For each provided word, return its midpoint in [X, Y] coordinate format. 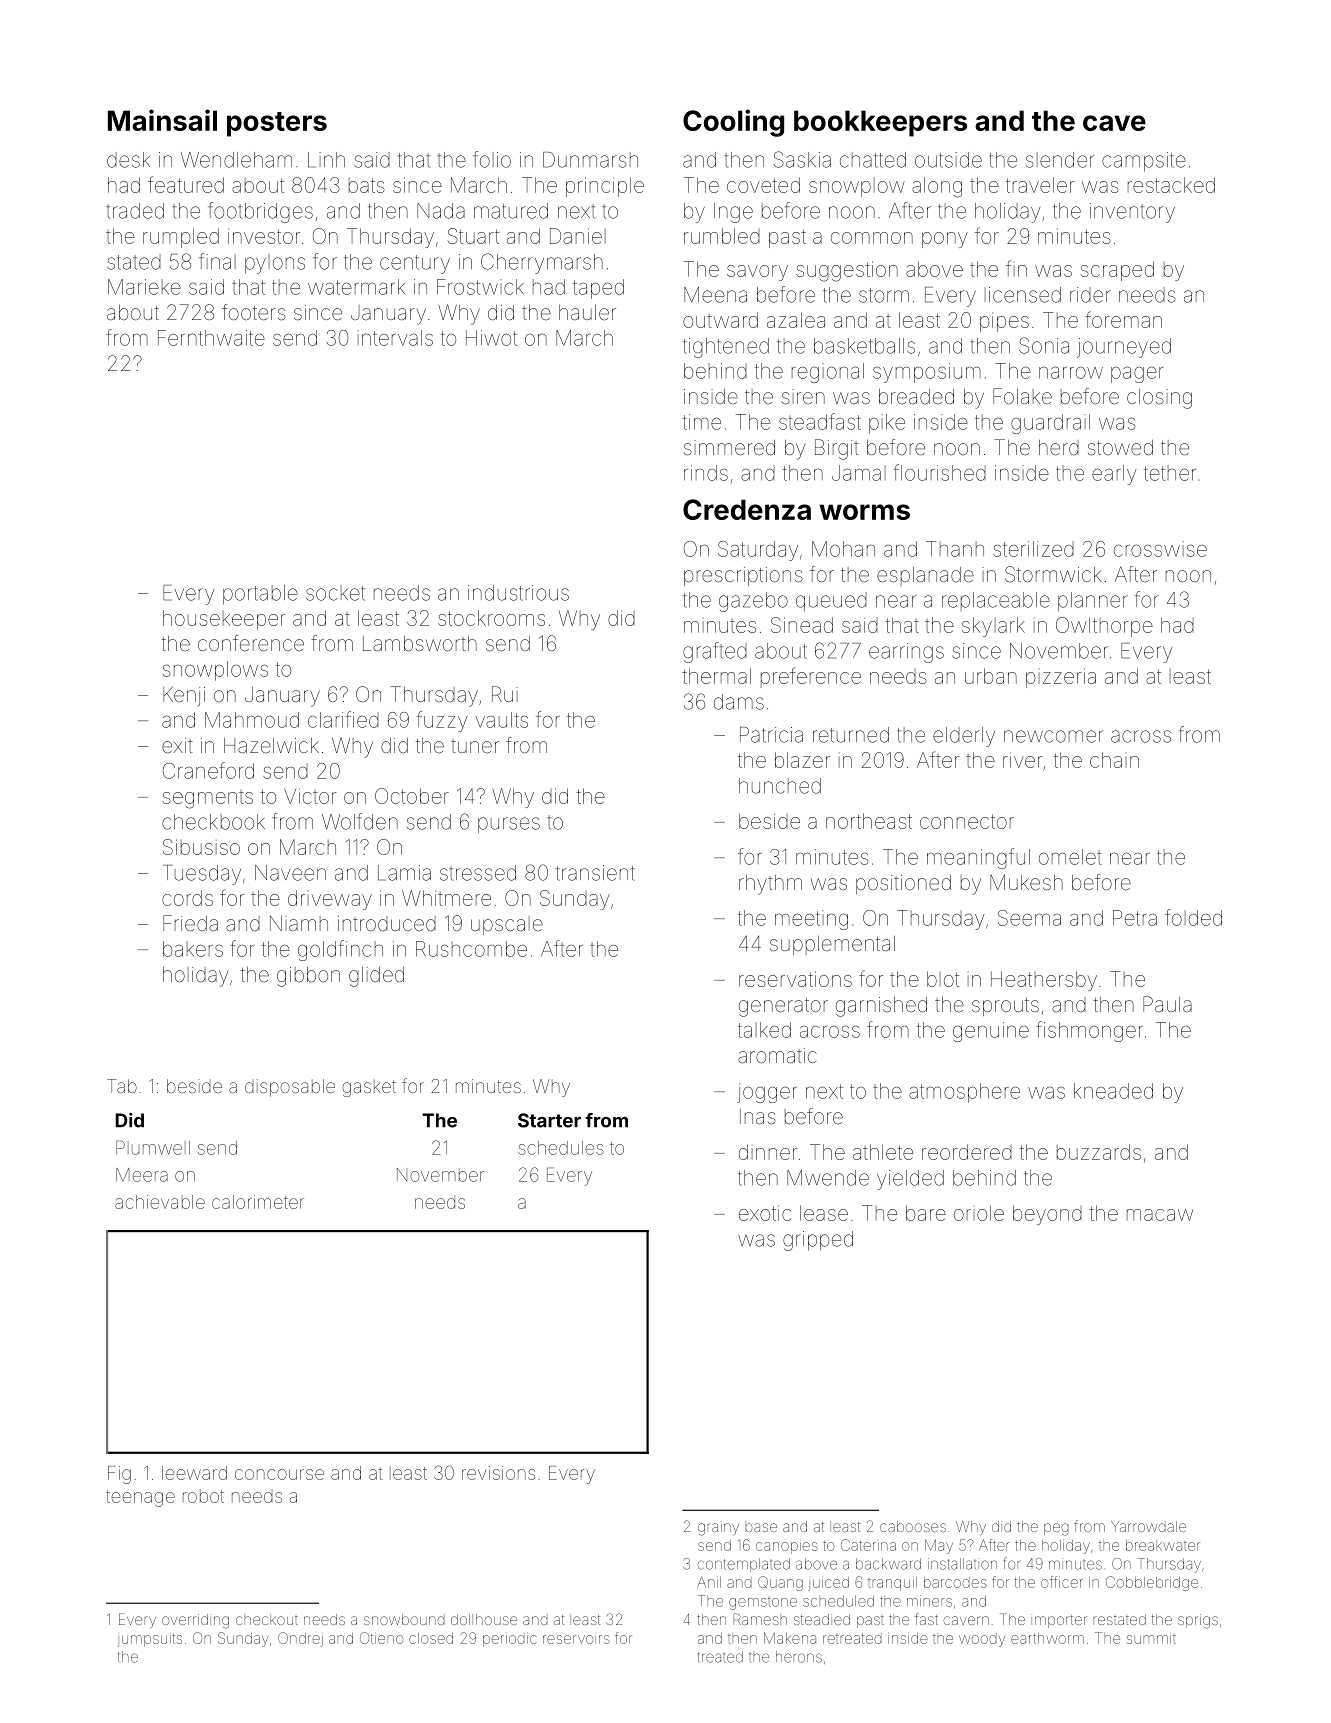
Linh [326, 160]
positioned [903, 884]
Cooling [733, 123]
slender [1060, 160]
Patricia [771, 735]
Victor [310, 796]
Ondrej [300, 1639]
